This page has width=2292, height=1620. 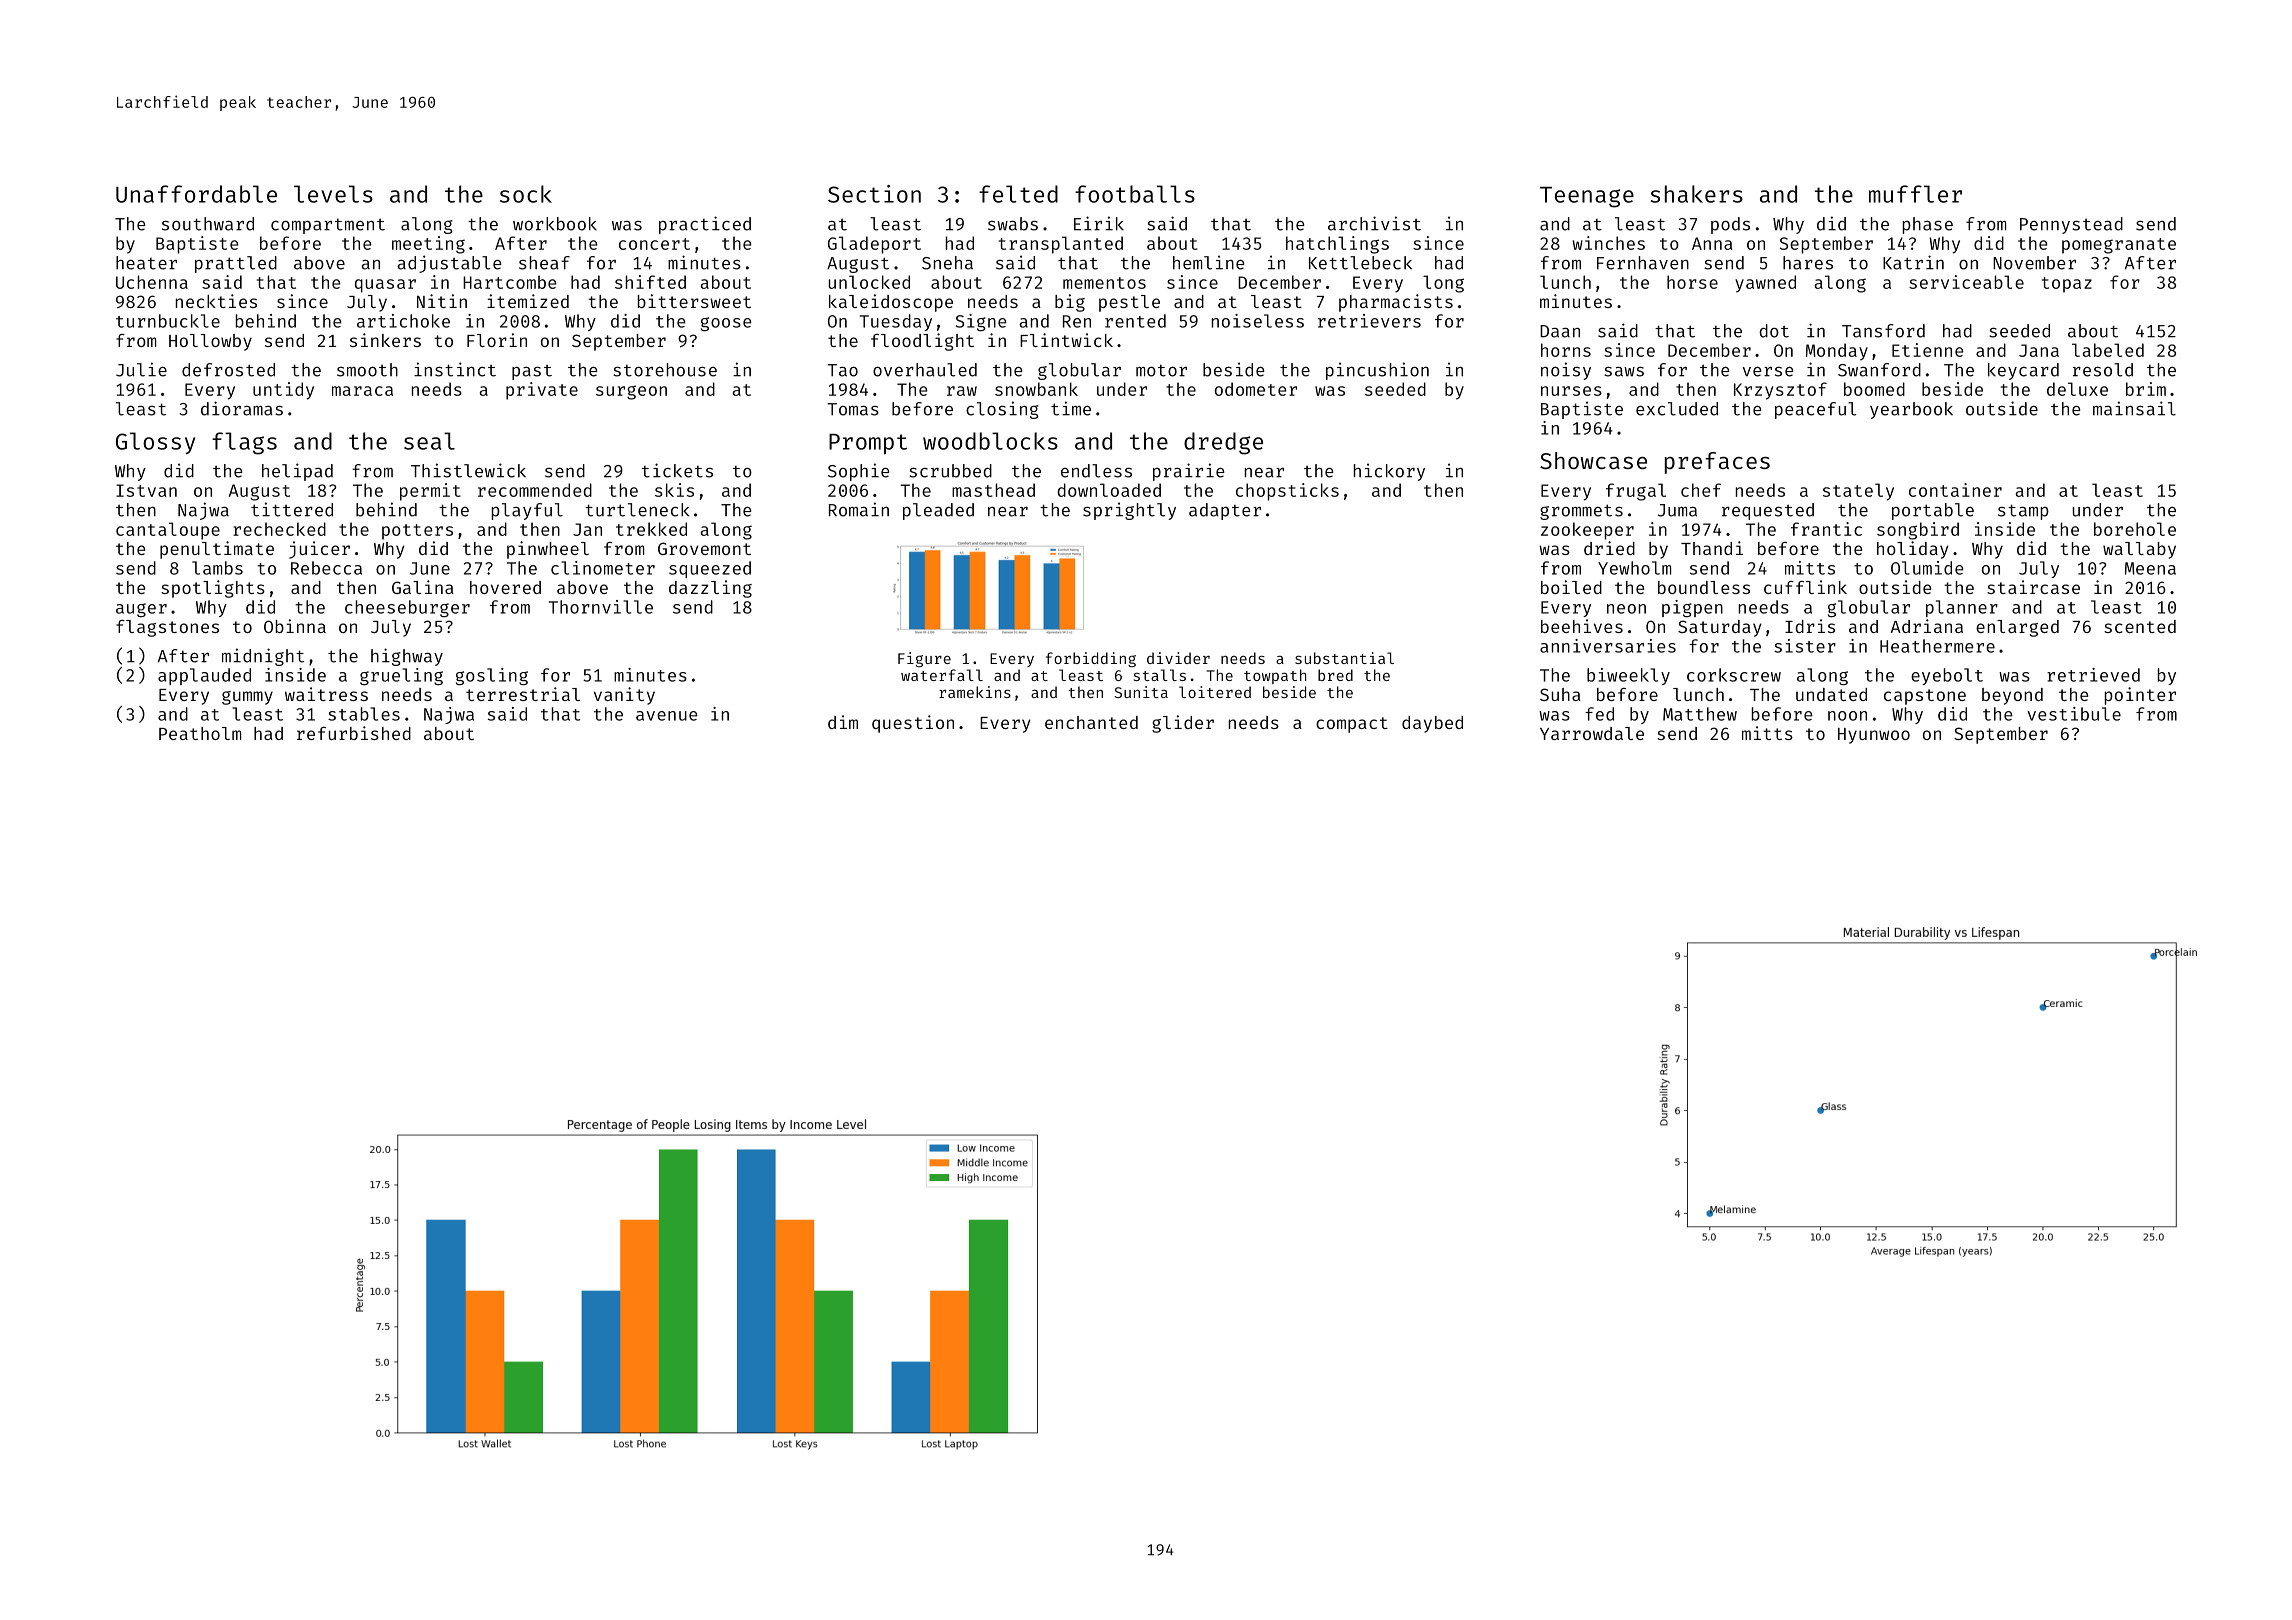 What do you see at coordinates (328, 226) in the page?
I see `compartment` at bounding box center [328, 226].
